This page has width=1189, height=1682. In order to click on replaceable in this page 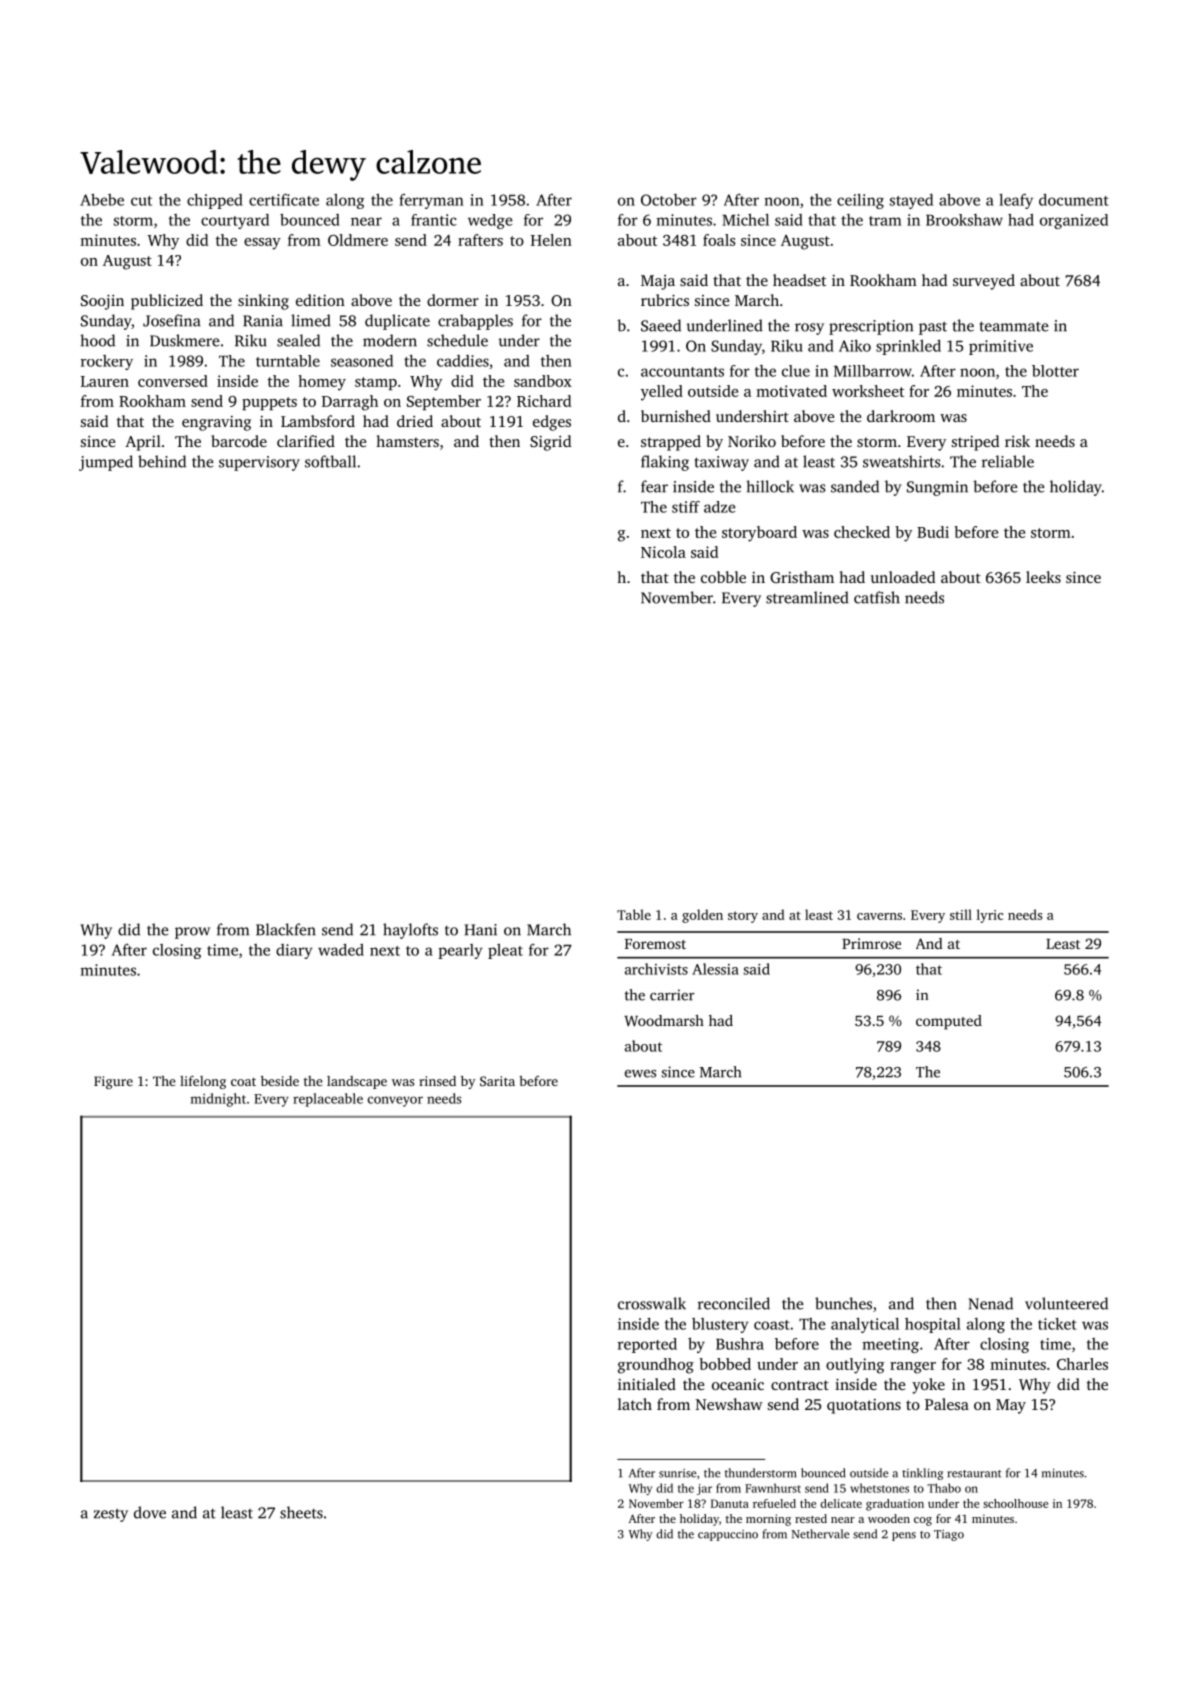, I will do `click(328, 1100)`.
